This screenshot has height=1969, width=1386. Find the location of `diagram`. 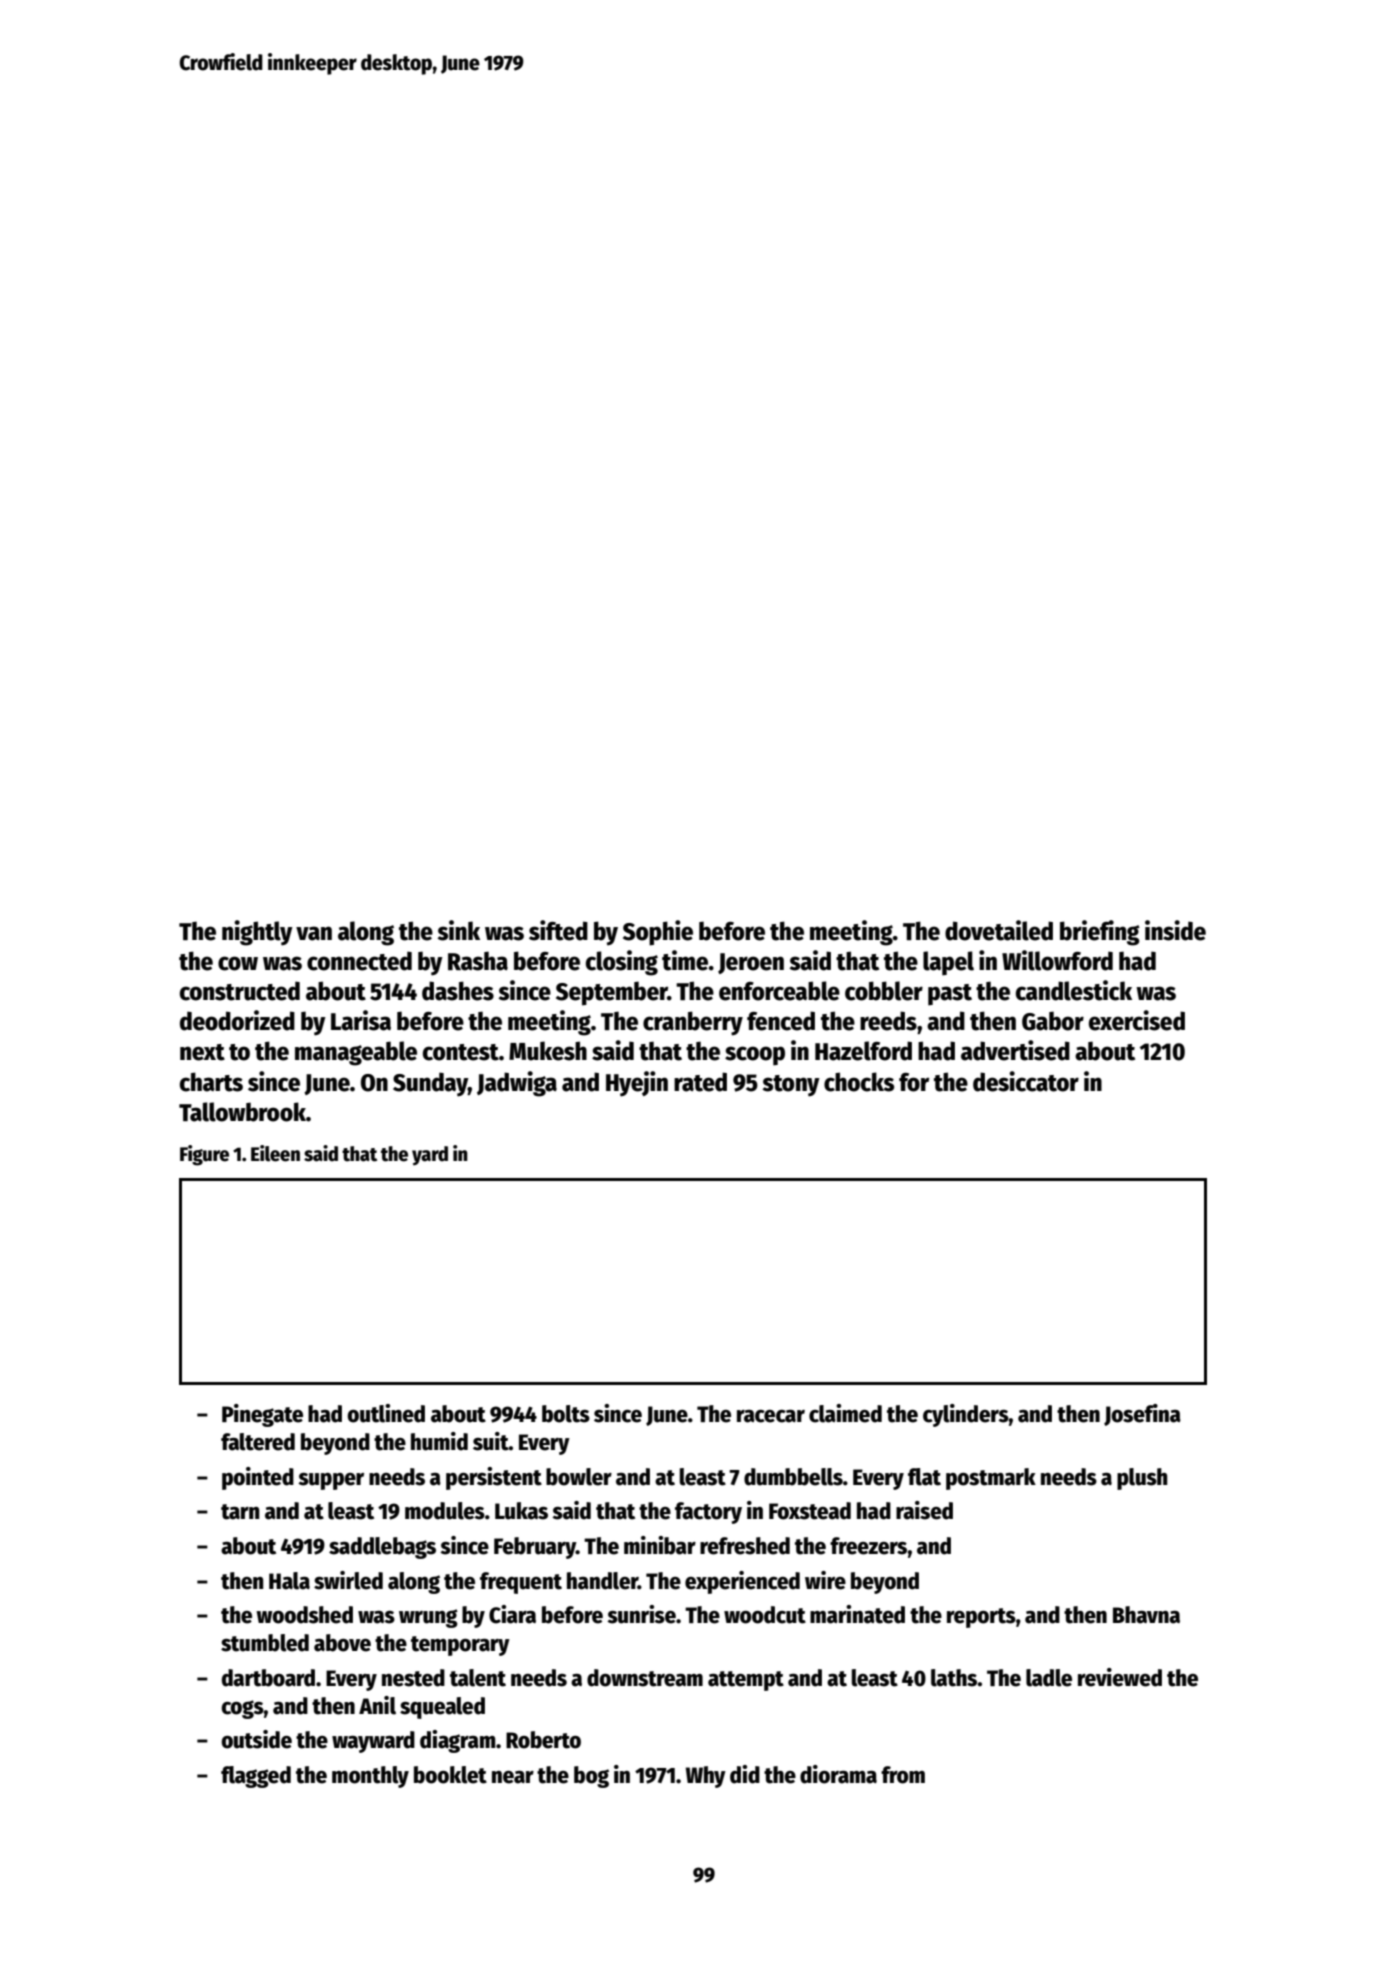

diagram is located at coordinates (458, 1741).
